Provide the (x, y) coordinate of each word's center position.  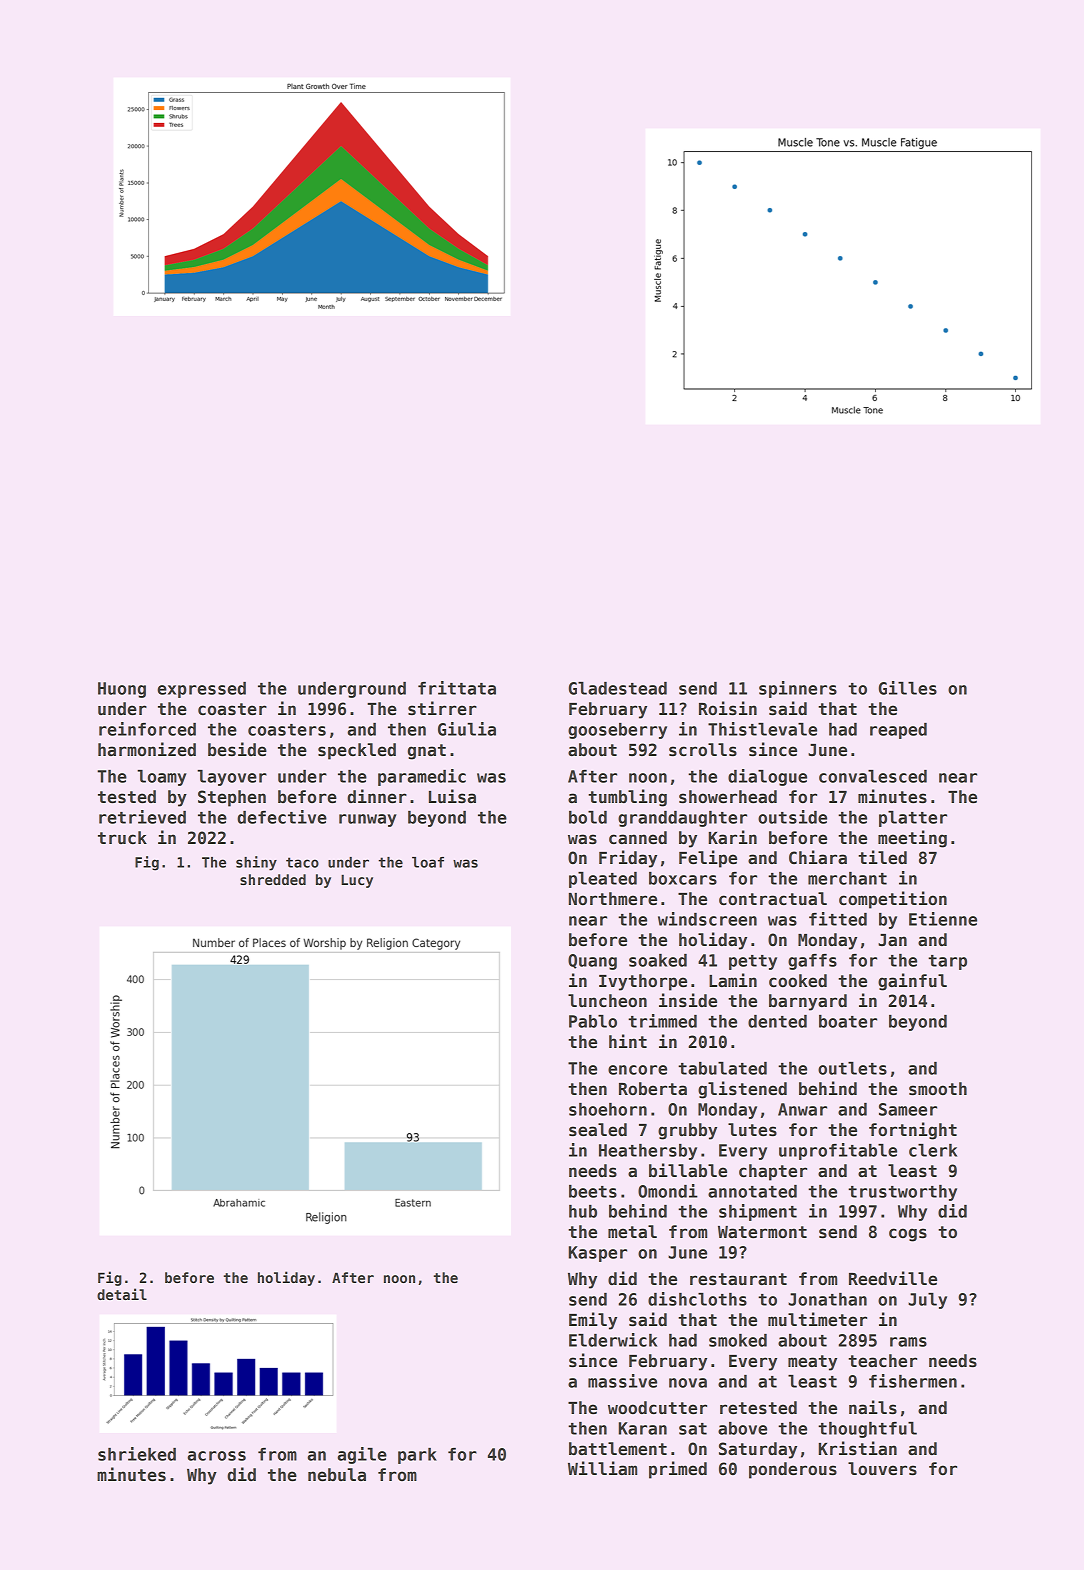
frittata (457, 688)
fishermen (913, 1381)
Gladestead (618, 688)
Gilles (908, 688)
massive (622, 1381)
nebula (337, 1475)
